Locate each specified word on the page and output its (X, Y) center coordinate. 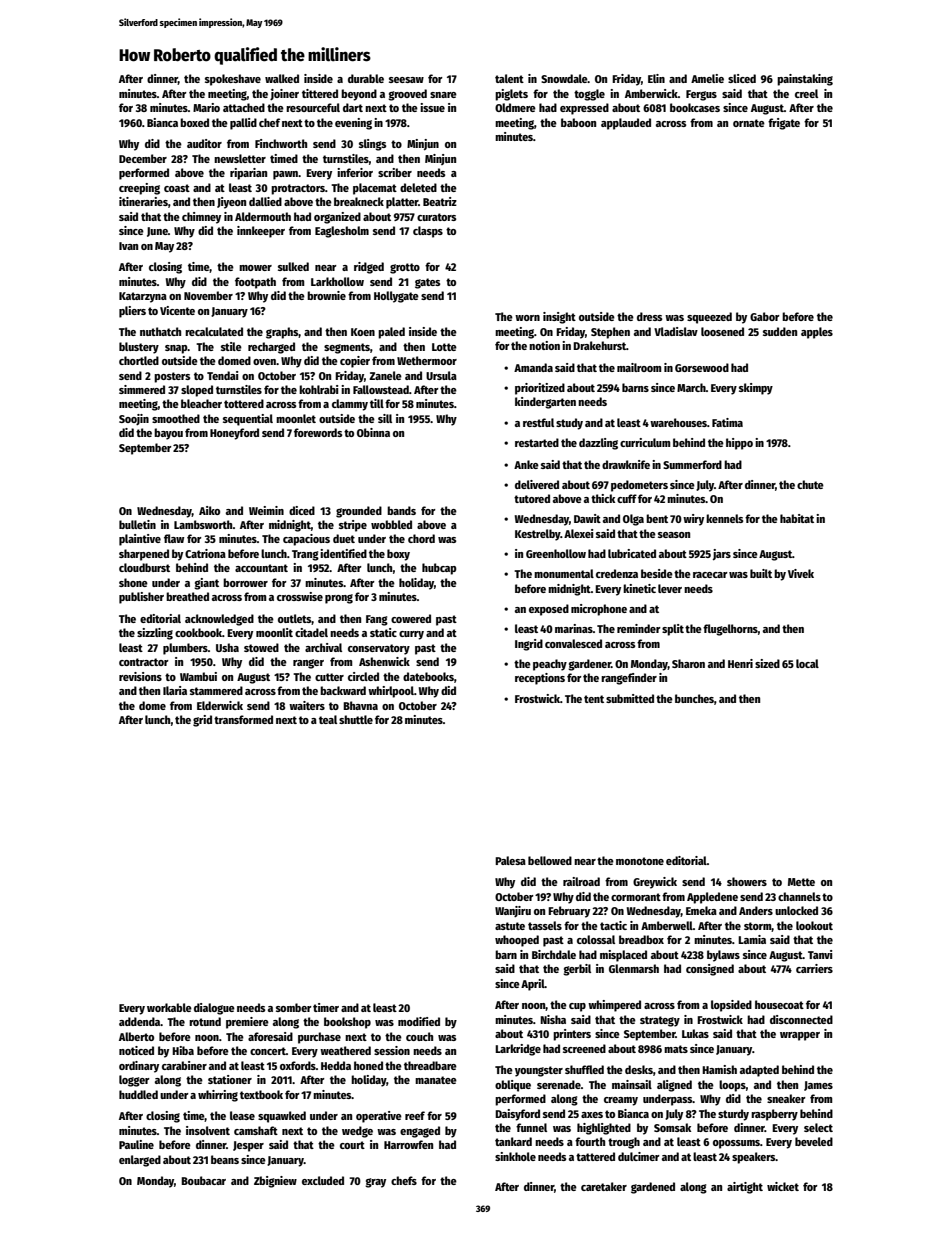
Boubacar (203, 1180)
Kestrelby (537, 535)
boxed (194, 122)
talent (509, 78)
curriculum (645, 442)
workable (169, 1007)
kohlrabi (318, 389)
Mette (801, 882)
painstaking (805, 80)
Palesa (510, 860)
